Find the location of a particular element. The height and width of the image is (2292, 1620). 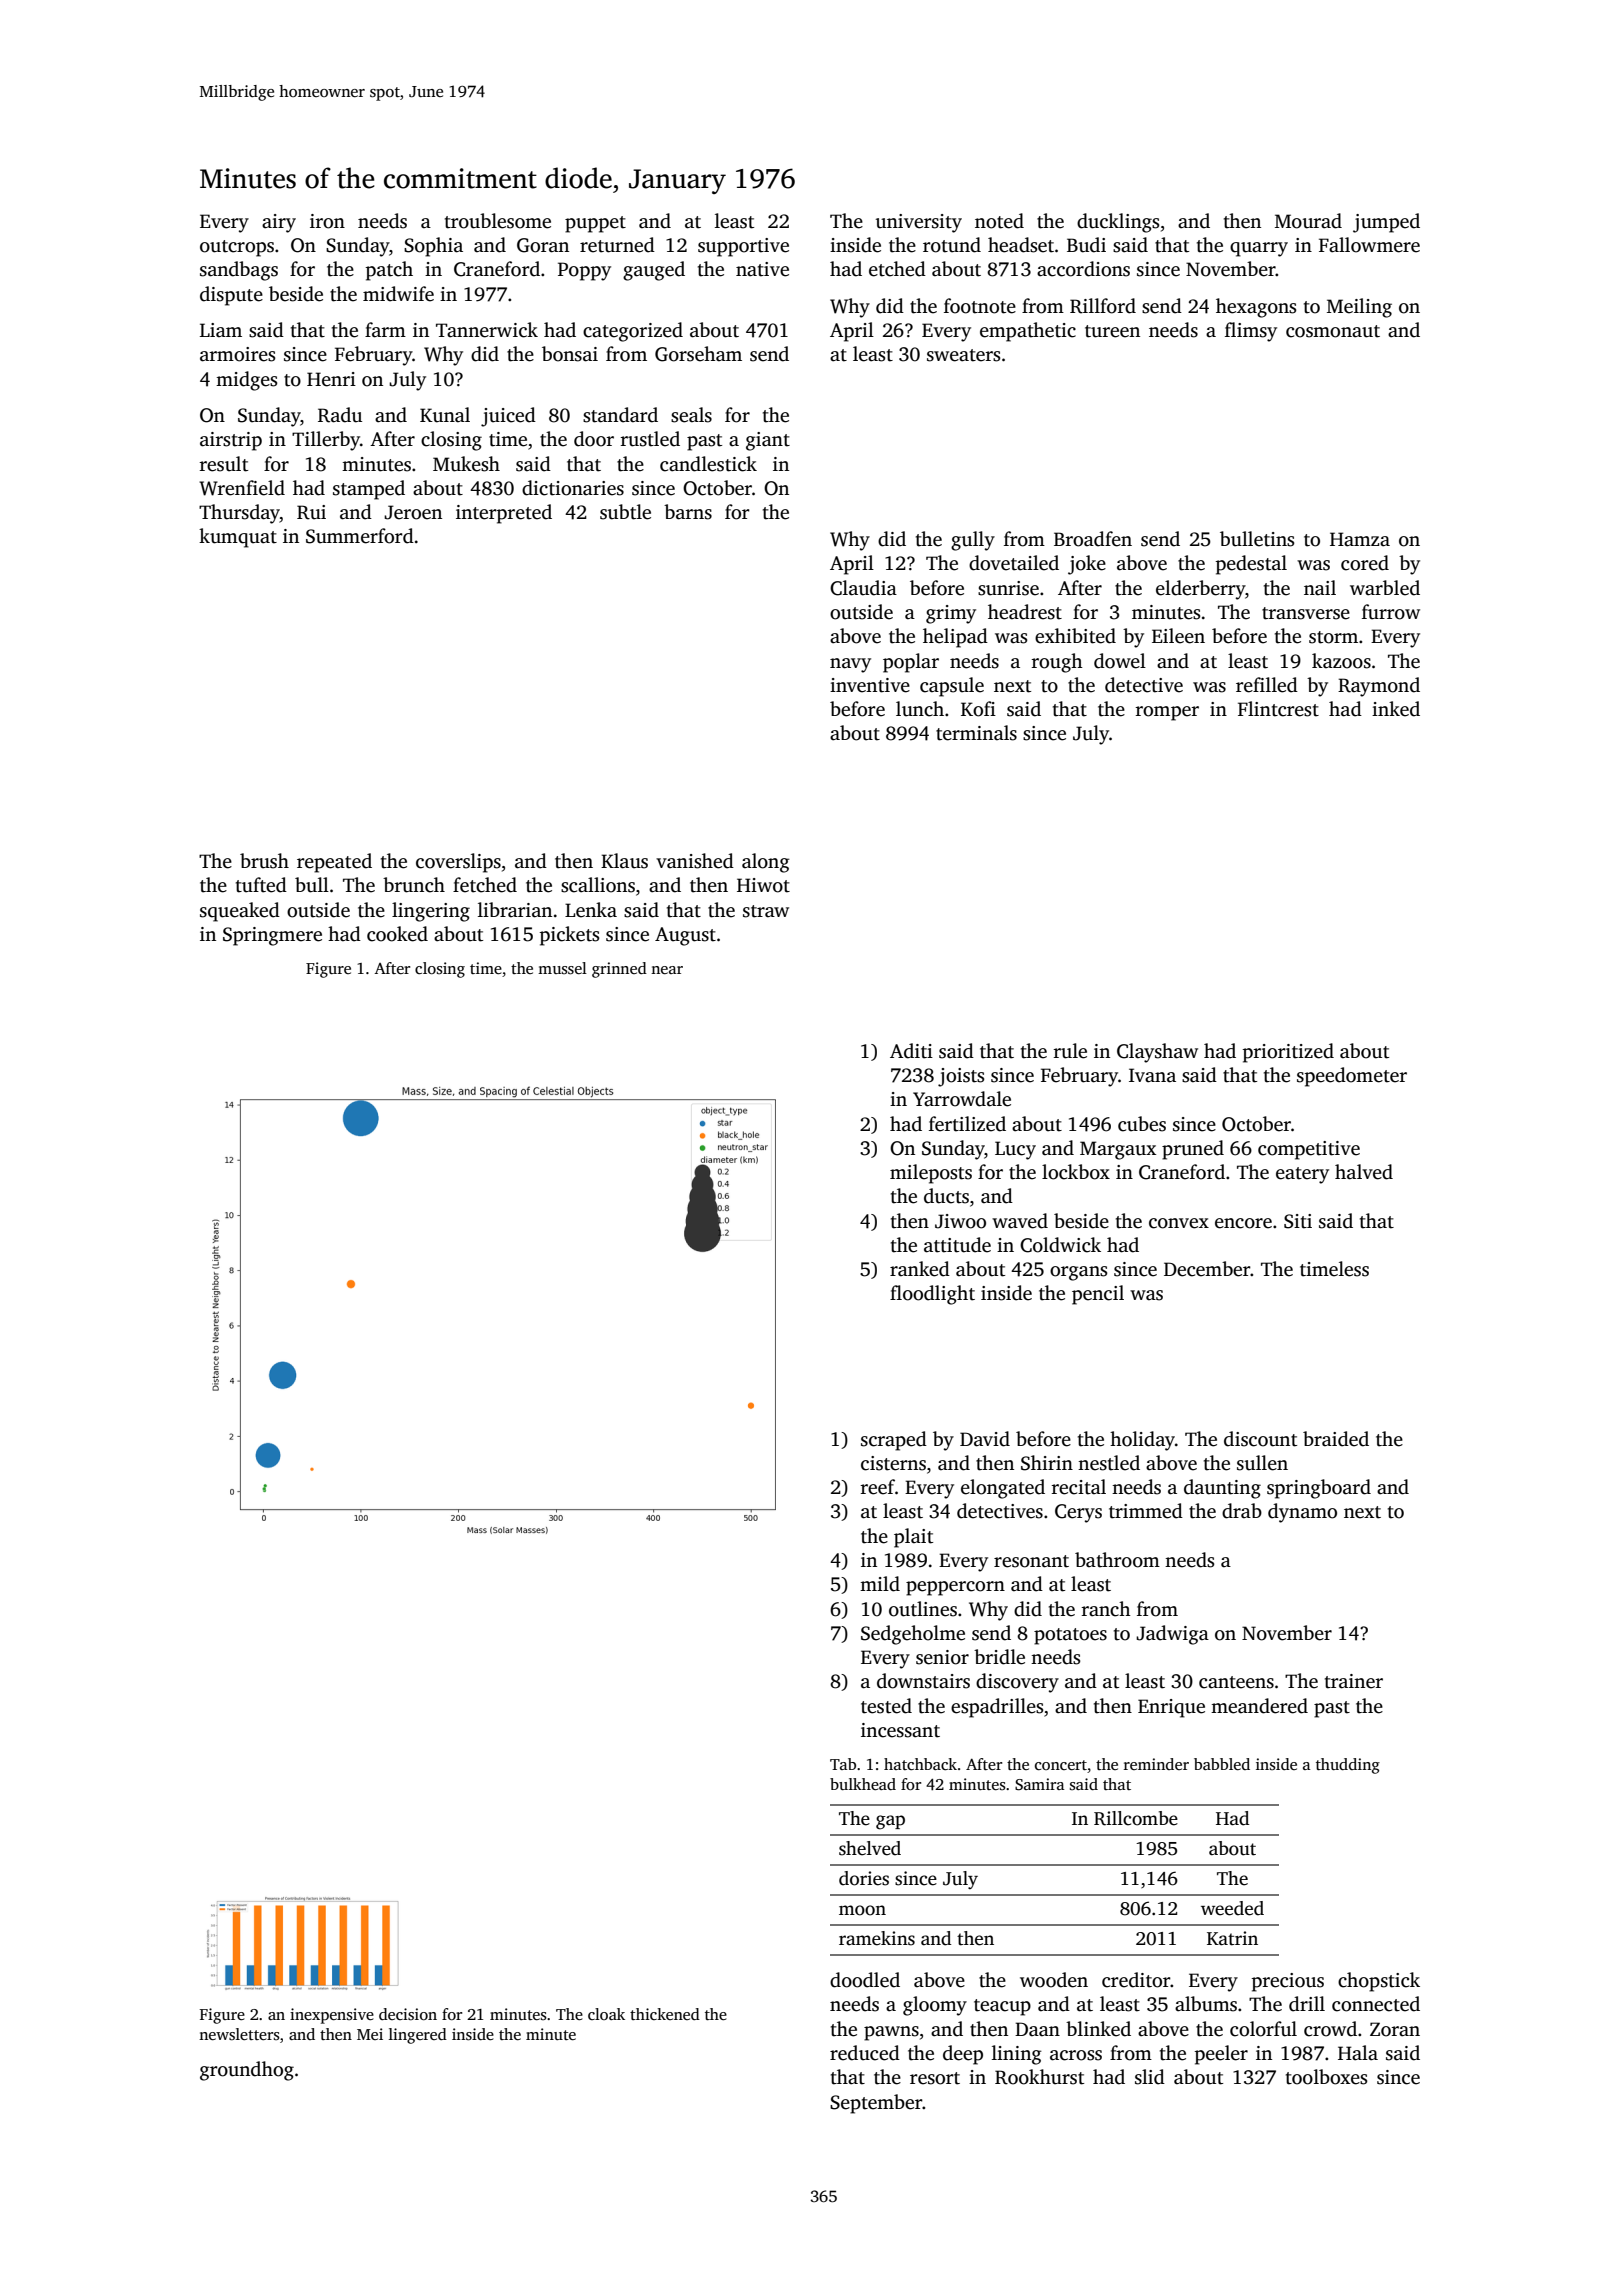

barns is located at coordinates (688, 512).
